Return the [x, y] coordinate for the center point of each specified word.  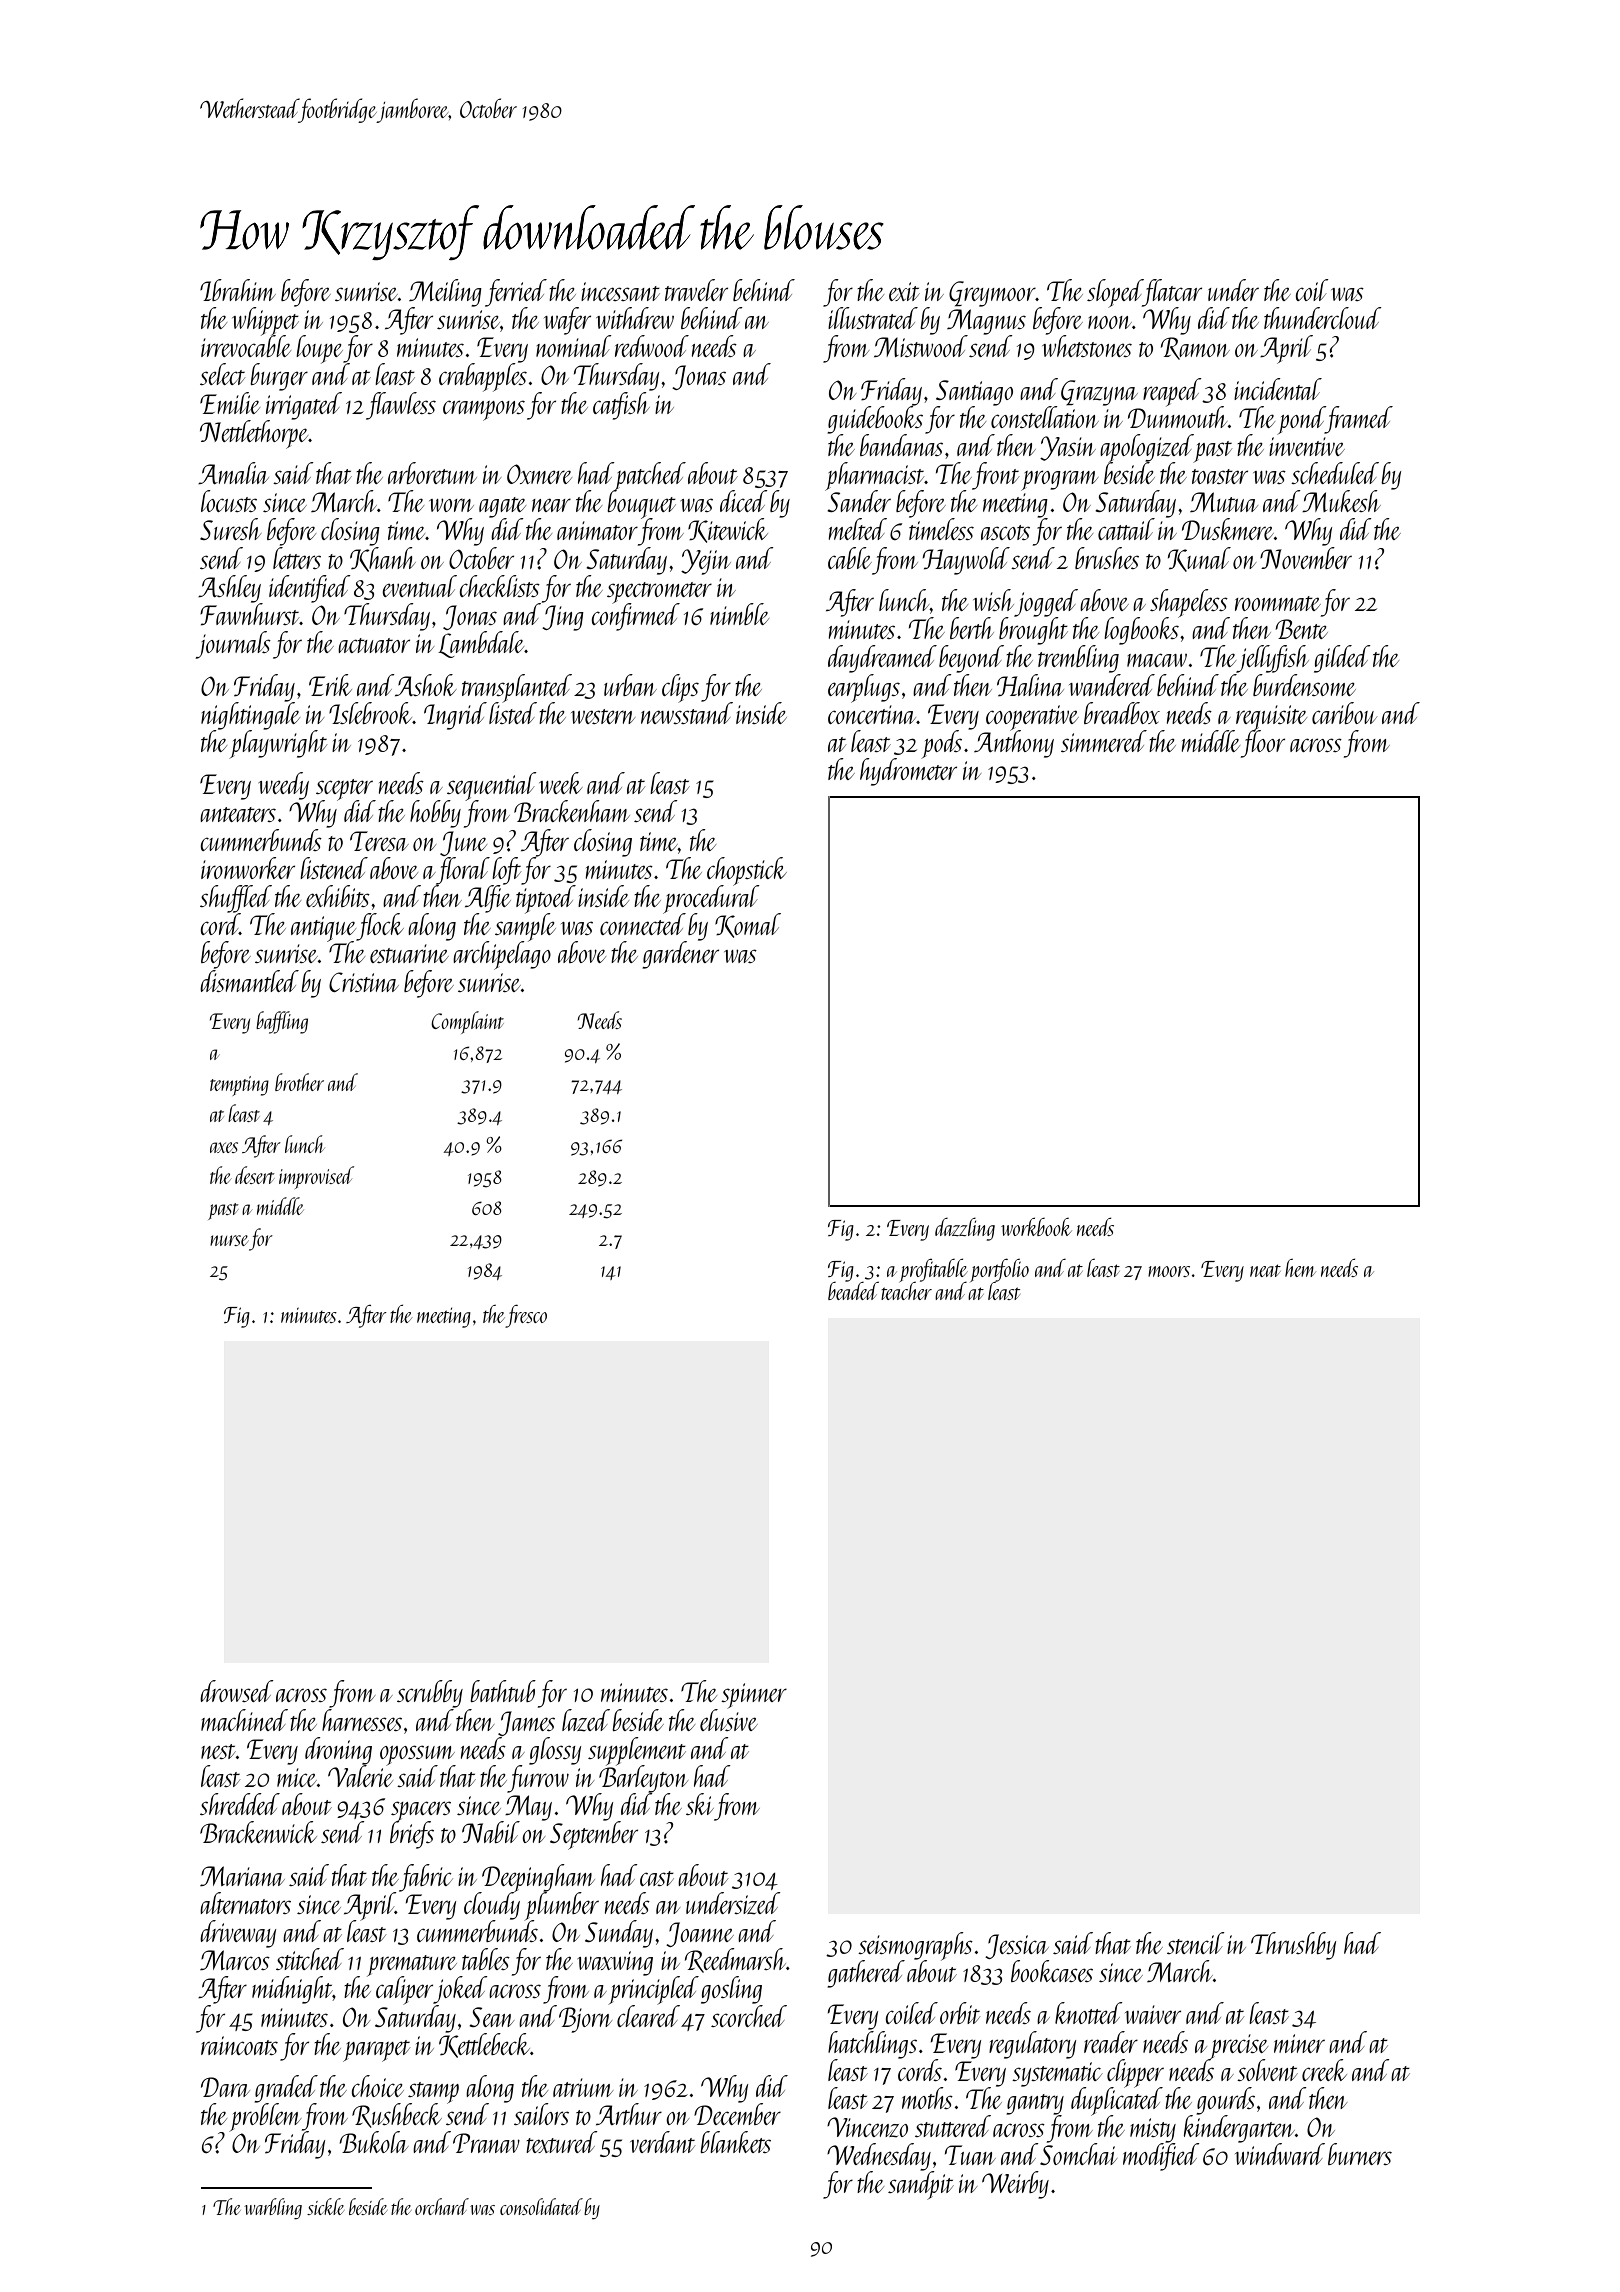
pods [941, 744]
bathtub [503, 1691]
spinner [754, 1696]
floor [1263, 744]
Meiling [445, 293]
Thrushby [1293, 1946]
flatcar [1172, 293]
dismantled [249, 981]
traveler [696, 290]
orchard [442, 2206]
